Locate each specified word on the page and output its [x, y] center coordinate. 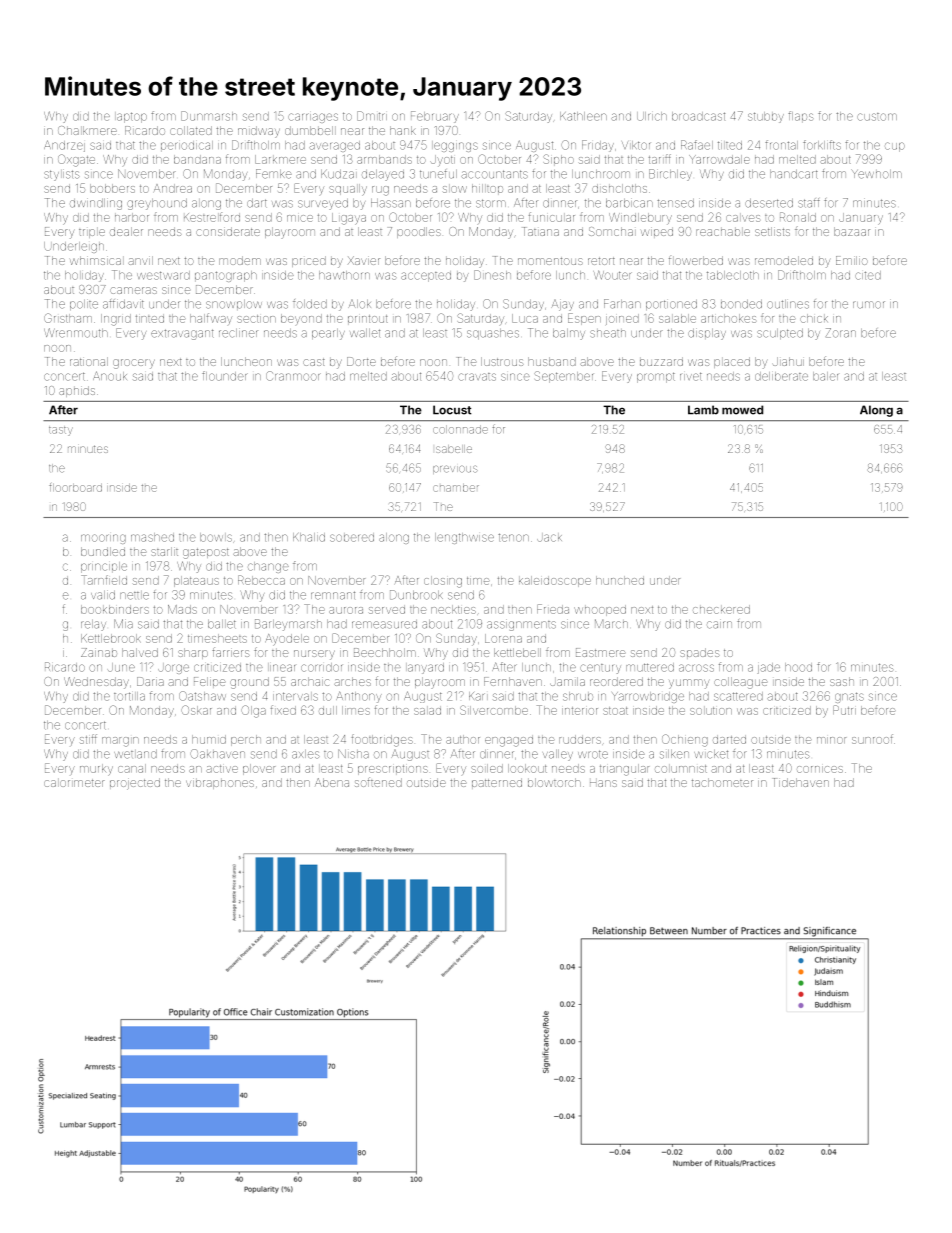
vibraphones [220, 783]
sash [842, 681]
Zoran [841, 333]
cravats [477, 377]
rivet [691, 376]
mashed [152, 537]
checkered [721, 609]
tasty [61, 431]
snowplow [234, 304]
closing [443, 582]
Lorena [503, 638]
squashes [493, 334]
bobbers [112, 188]
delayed [383, 175]
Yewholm [876, 174]
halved [140, 652]
